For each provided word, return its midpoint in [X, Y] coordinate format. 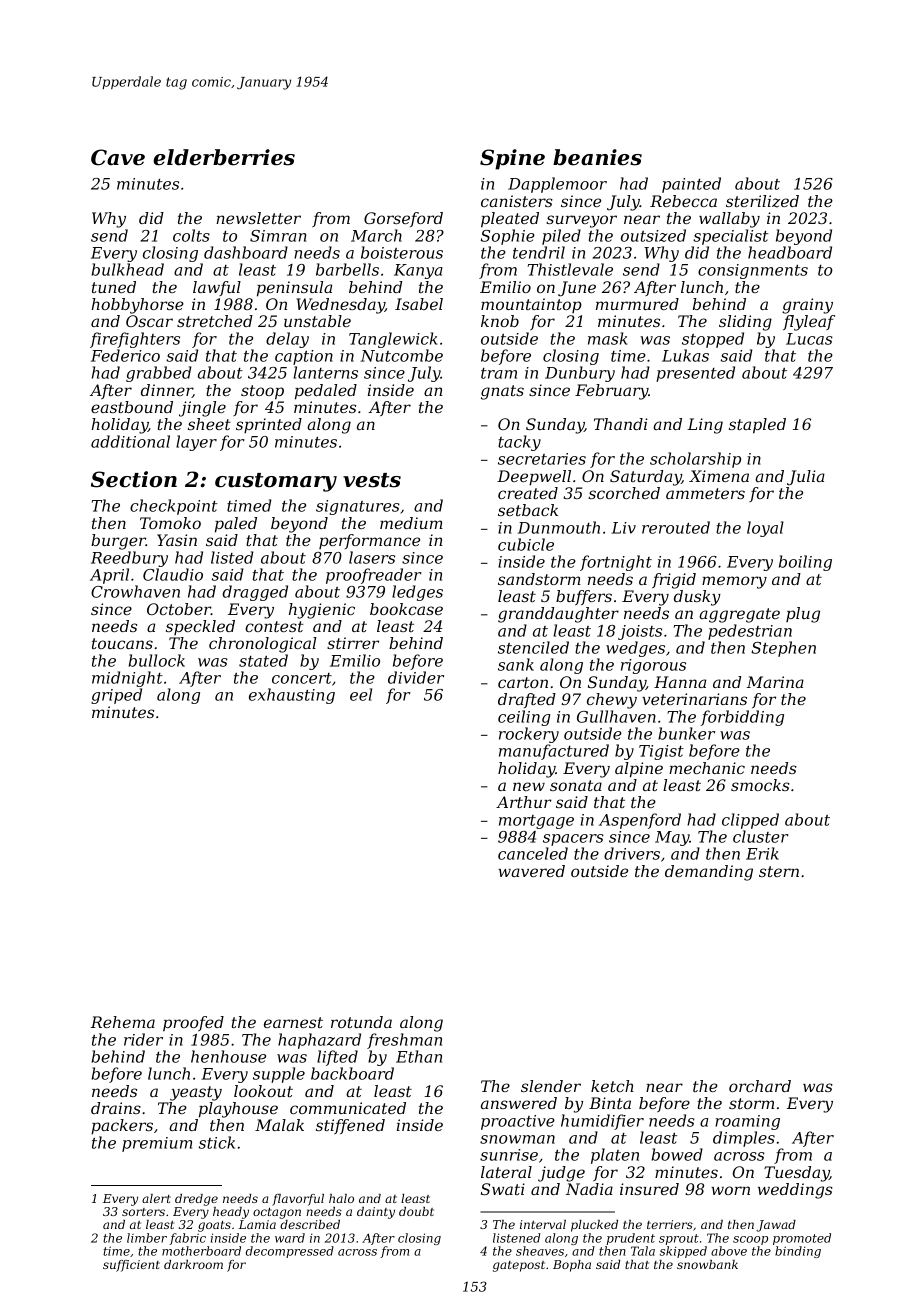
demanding [709, 873]
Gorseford [403, 219]
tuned [114, 287]
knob [500, 321]
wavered [531, 871]
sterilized [762, 201]
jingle [202, 409]
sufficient [131, 1266]
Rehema [123, 1022]
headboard [790, 252]
